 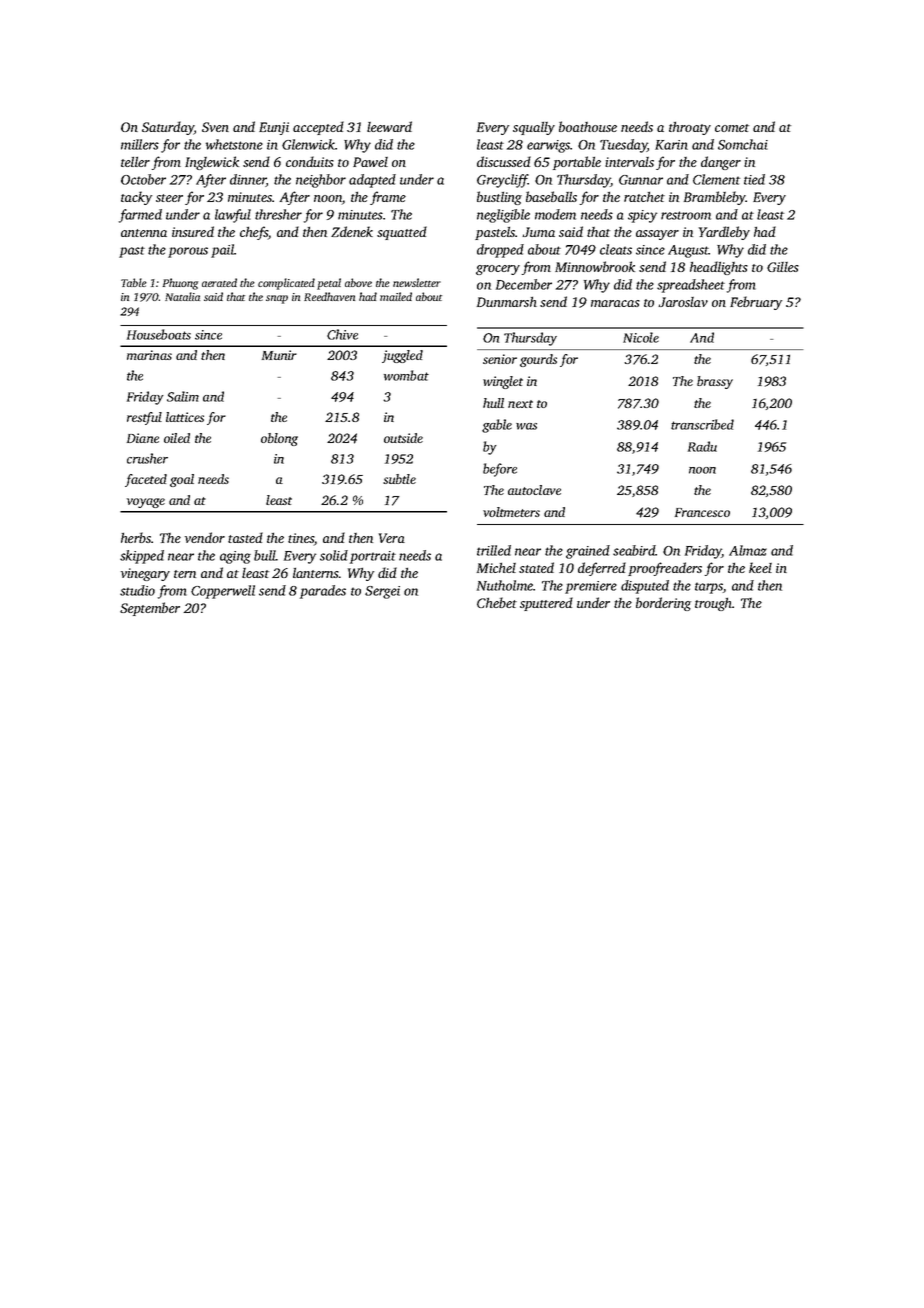 I want to click on outside, so click(x=403, y=438).
